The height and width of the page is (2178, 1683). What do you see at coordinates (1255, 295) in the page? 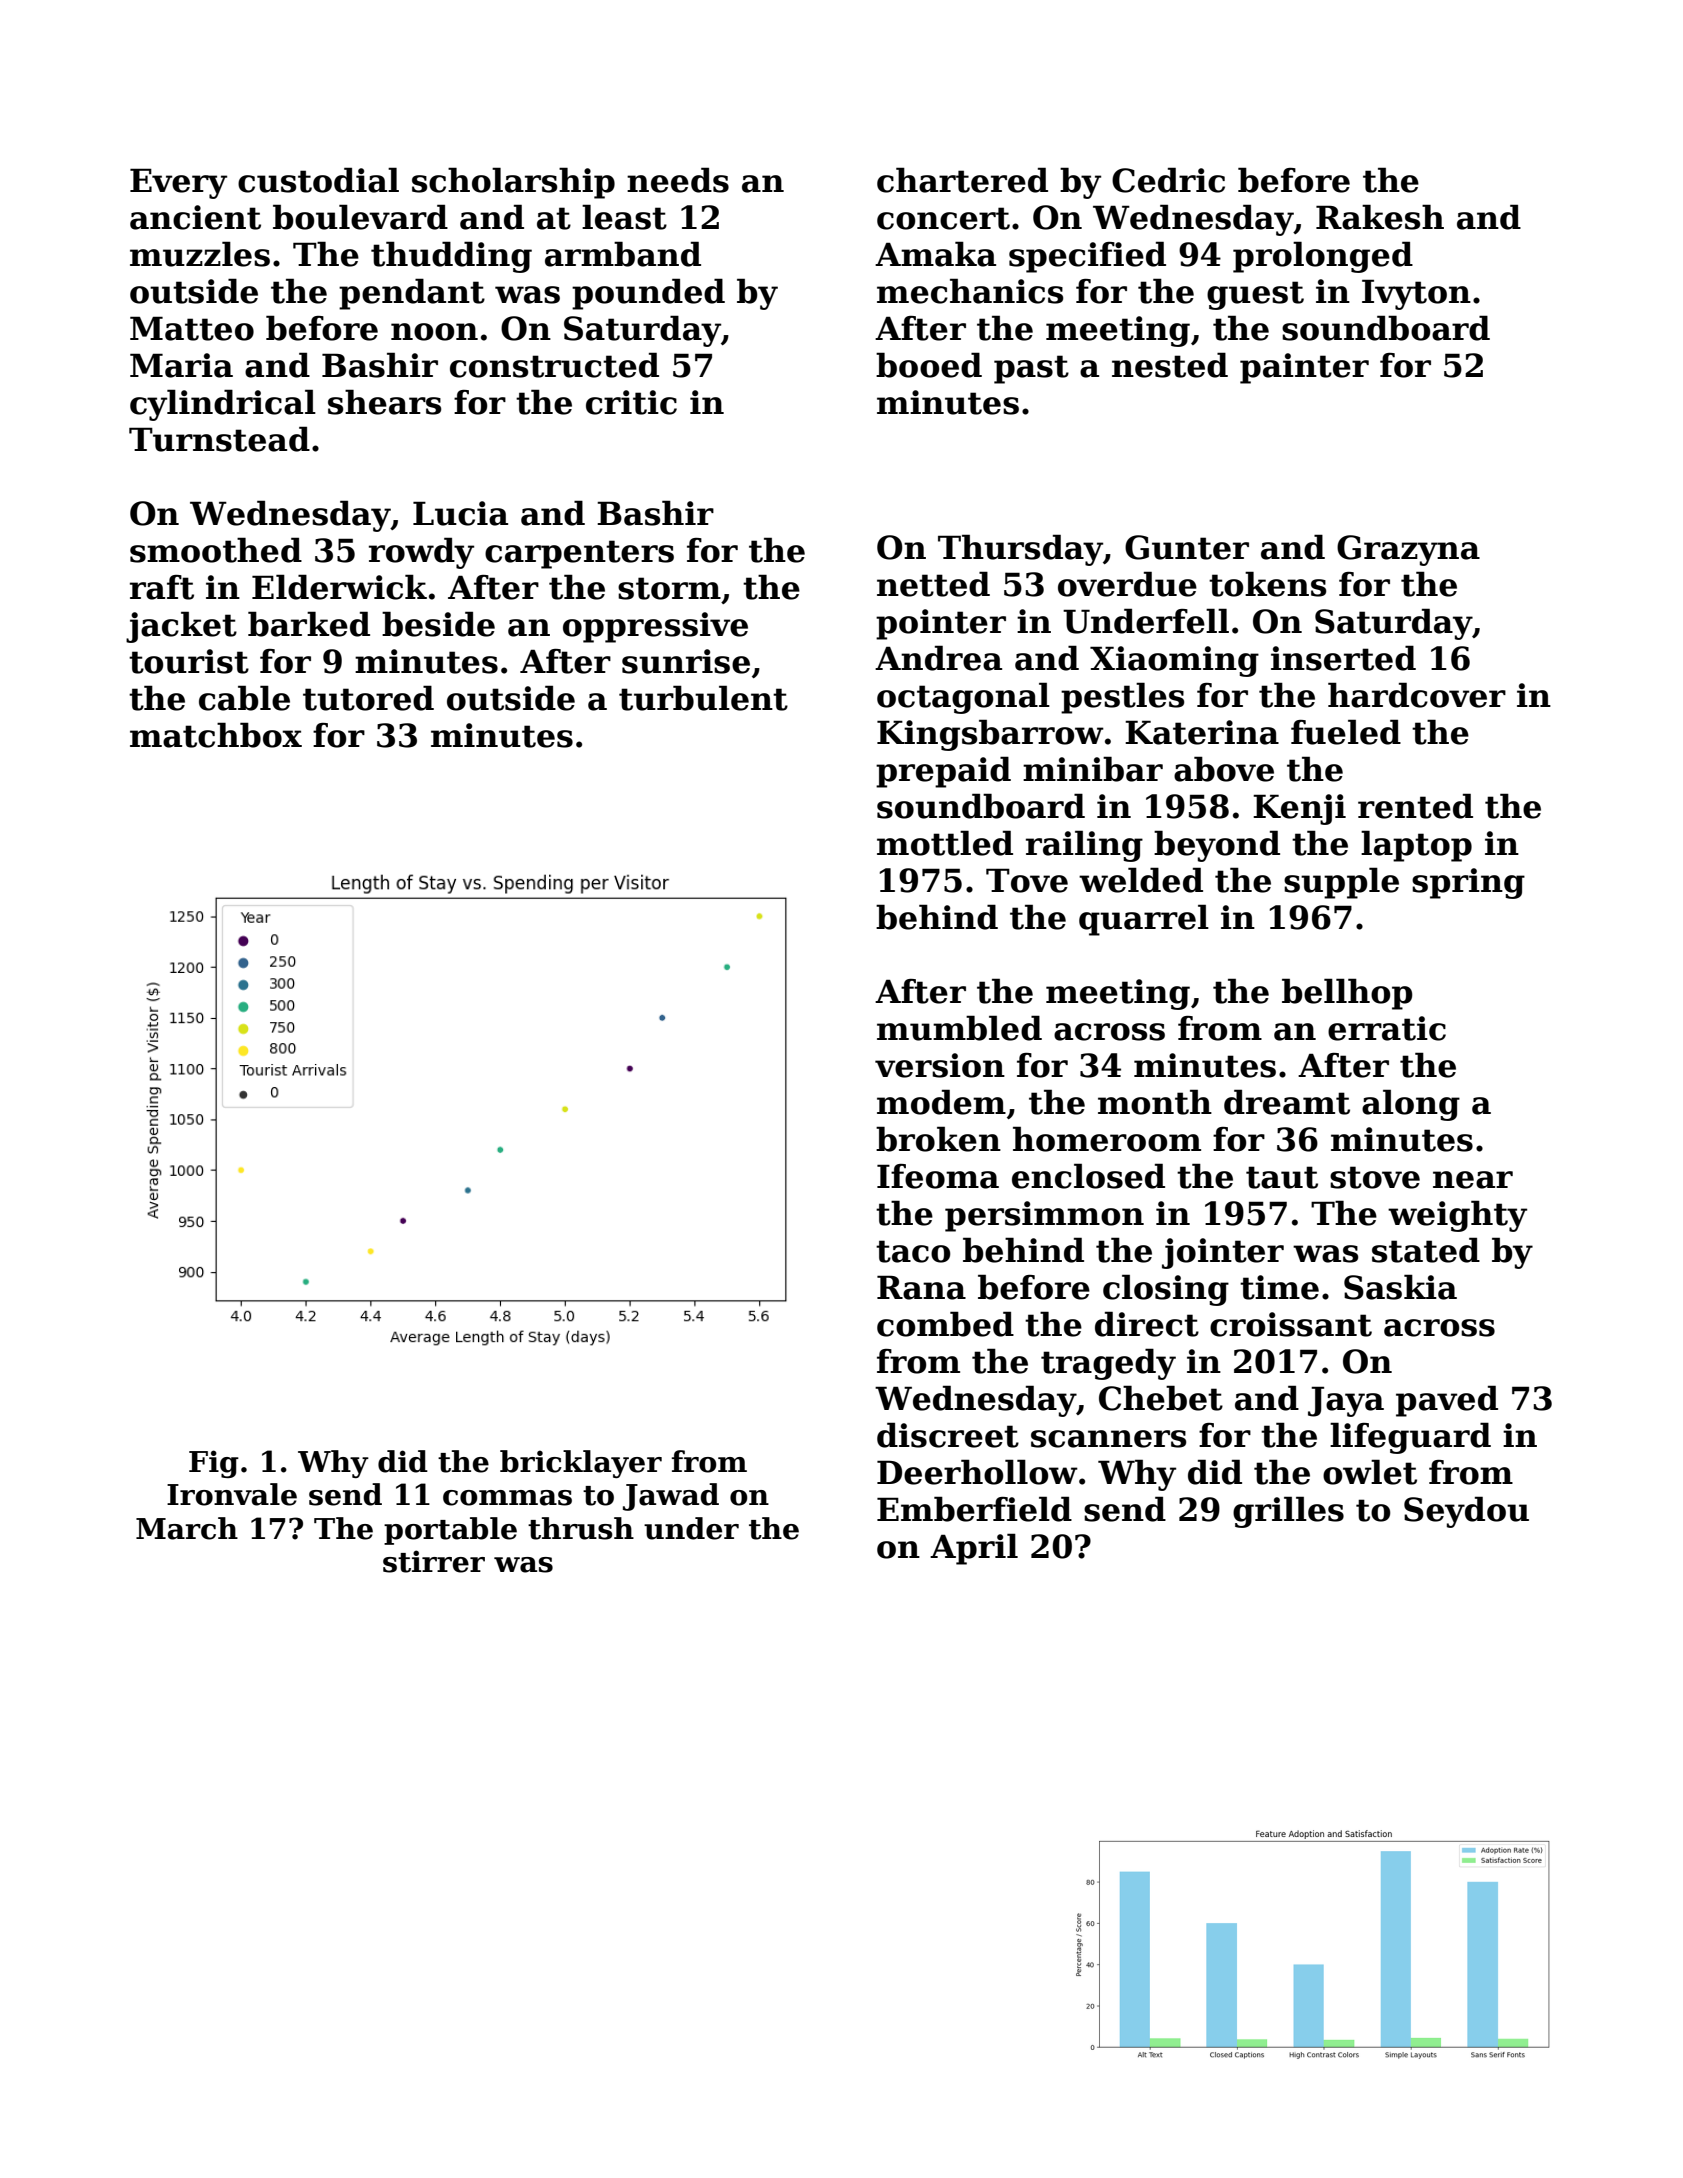
I see `guest` at bounding box center [1255, 295].
